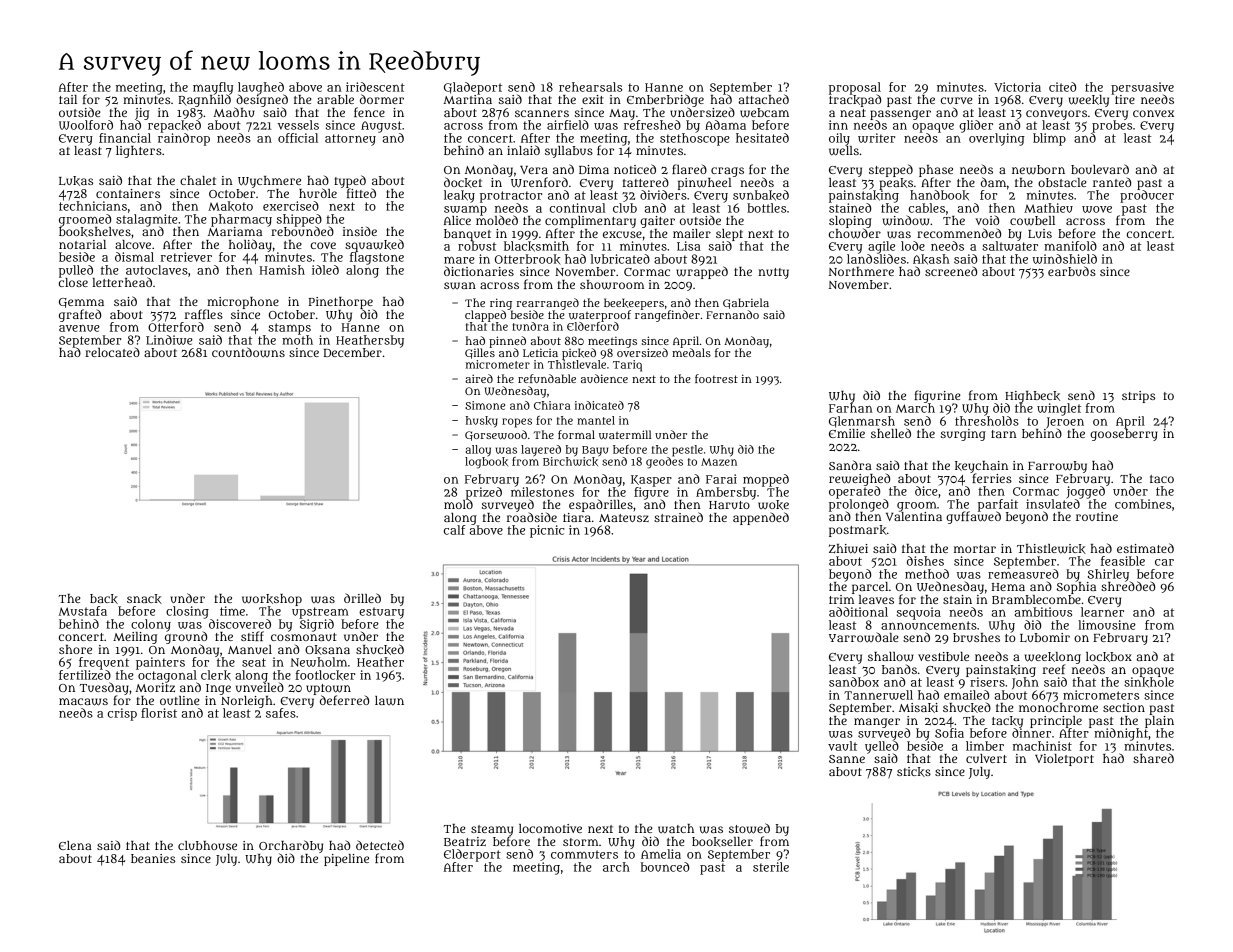 The image size is (1233, 952). What do you see at coordinates (144, 599) in the screenshot?
I see `snack` at bounding box center [144, 599].
